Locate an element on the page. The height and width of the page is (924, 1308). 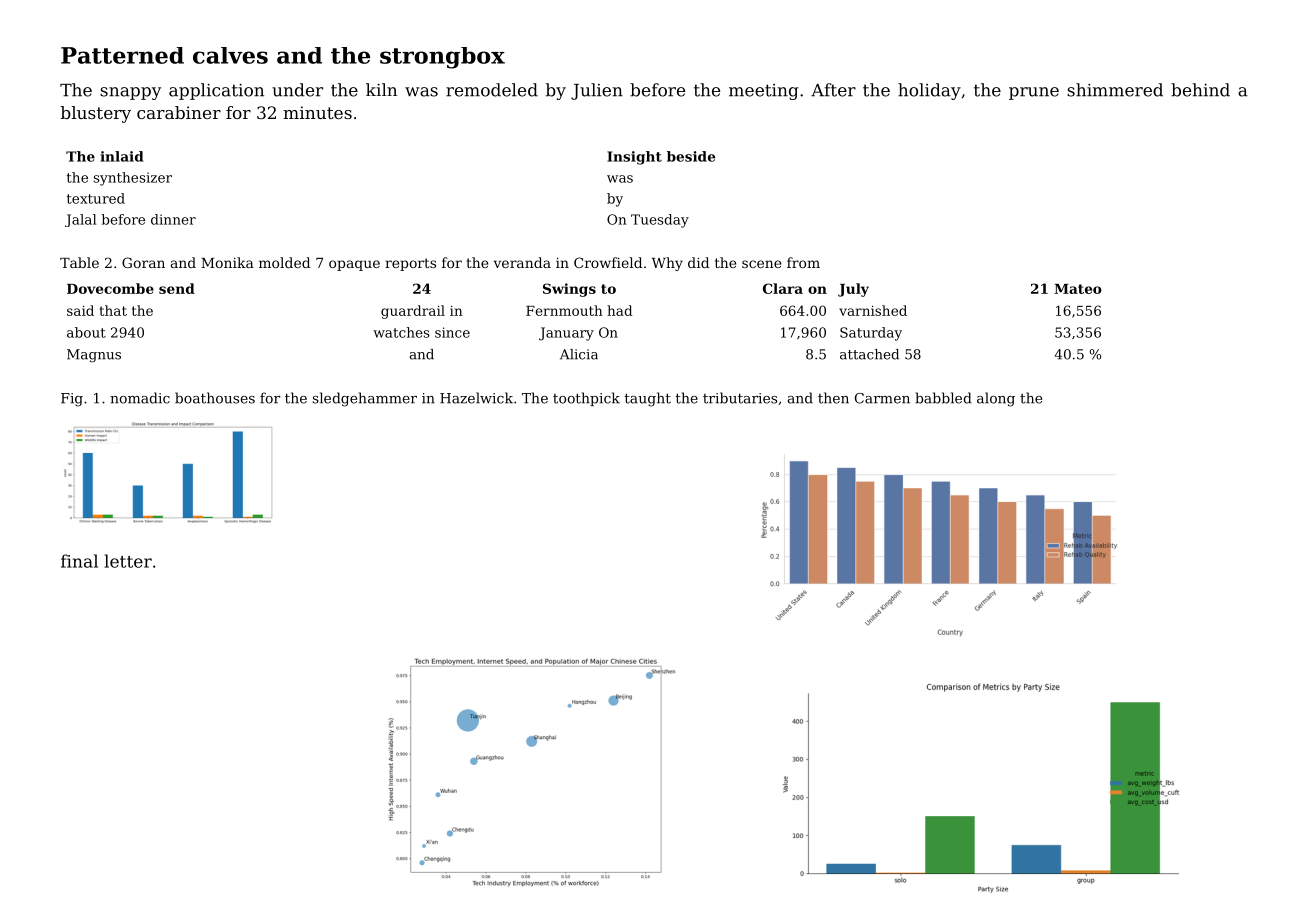
Mateo is located at coordinates (1078, 289).
